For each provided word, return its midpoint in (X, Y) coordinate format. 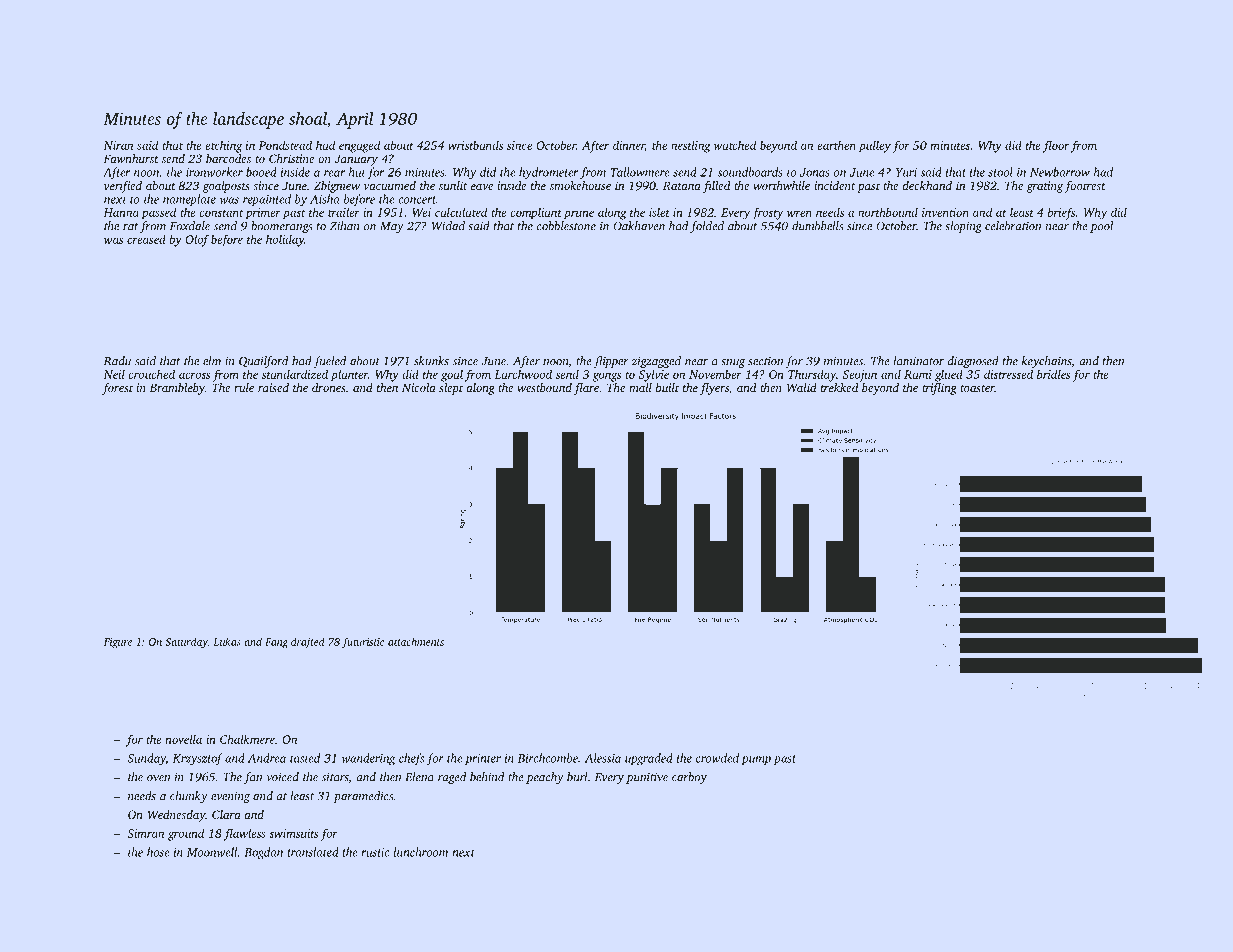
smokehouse (580, 185)
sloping (963, 227)
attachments (416, 641)
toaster (977, 388)
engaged (359, 146)
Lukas (227, 641)
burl (577, 777)
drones (328, 387)
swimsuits (293, 833)
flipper (611, 362)
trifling (939, 389)
